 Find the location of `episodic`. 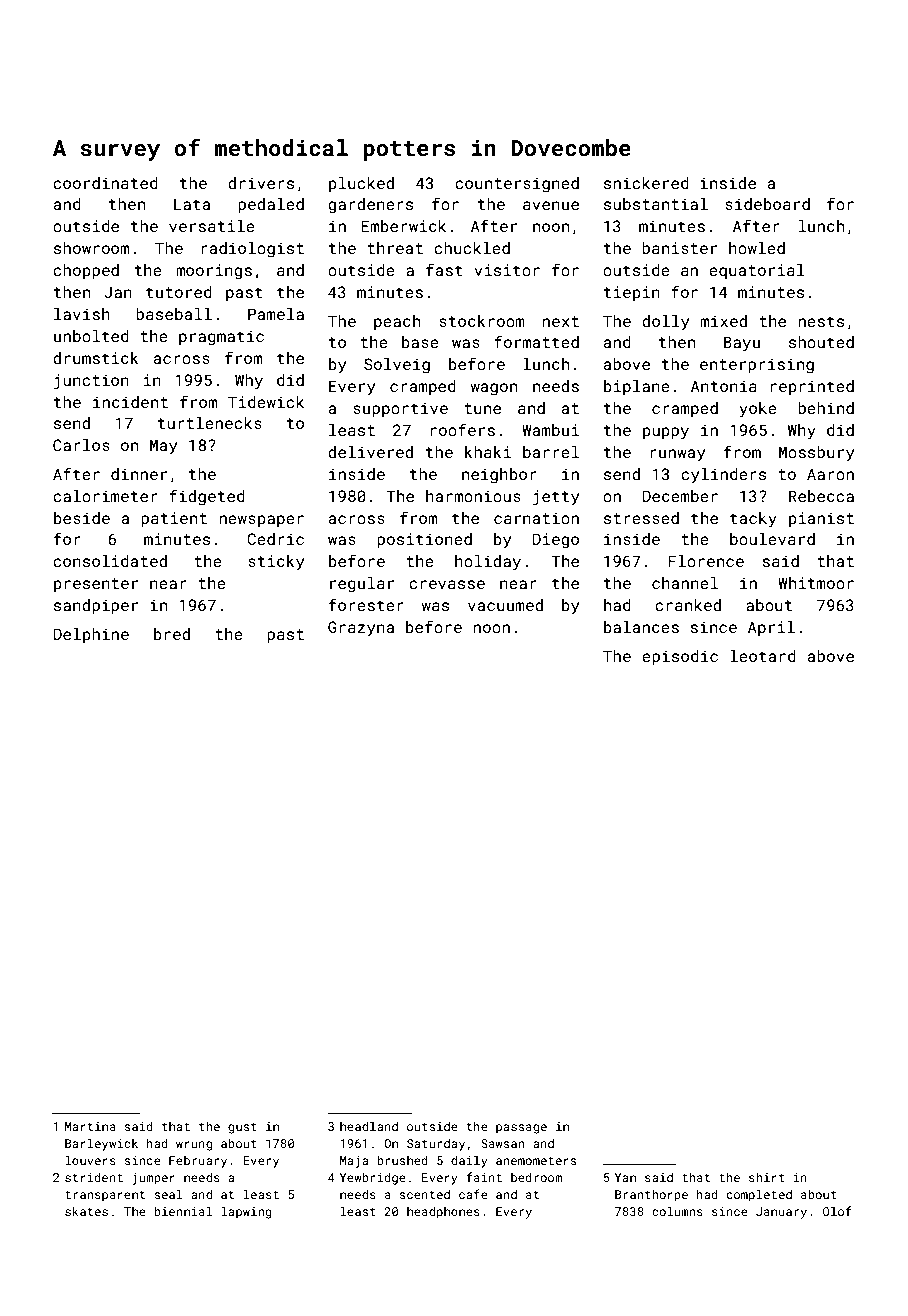

episodic is located at coordinates (680, 658).
